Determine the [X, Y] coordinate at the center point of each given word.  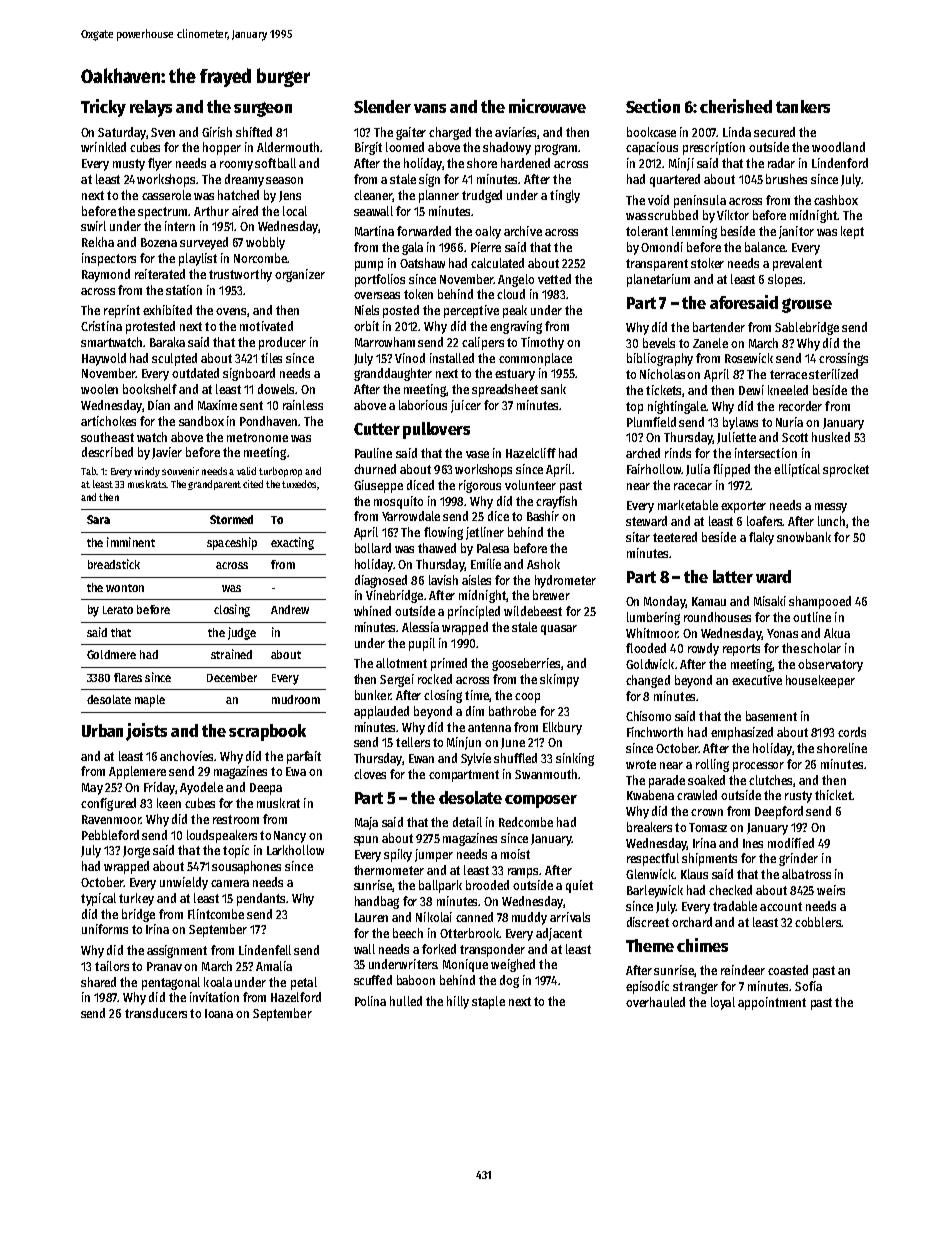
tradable [735, 906]
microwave [547, 106]
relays [151, 108]
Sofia [808, 986]
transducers [156, 1013]
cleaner [373, 196]
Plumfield [651, 422]
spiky [398, 855]
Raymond [106, 275]
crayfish [556, 502]
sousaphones [246, 867]
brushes [786, 179]
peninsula [700, 201]
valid [246, 471]
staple [488, 1002]
